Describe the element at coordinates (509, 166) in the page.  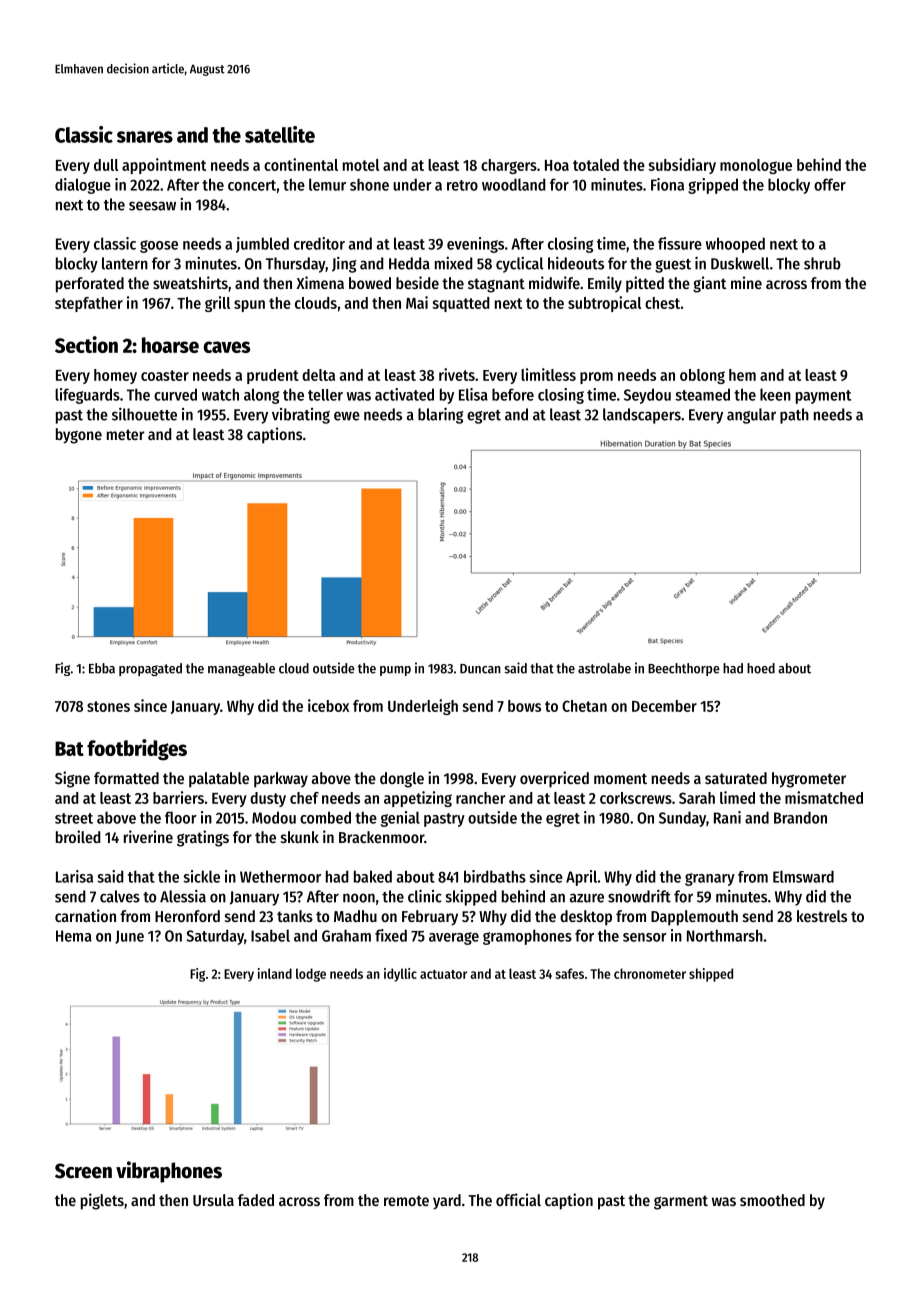
I see `chargers` at that location.
